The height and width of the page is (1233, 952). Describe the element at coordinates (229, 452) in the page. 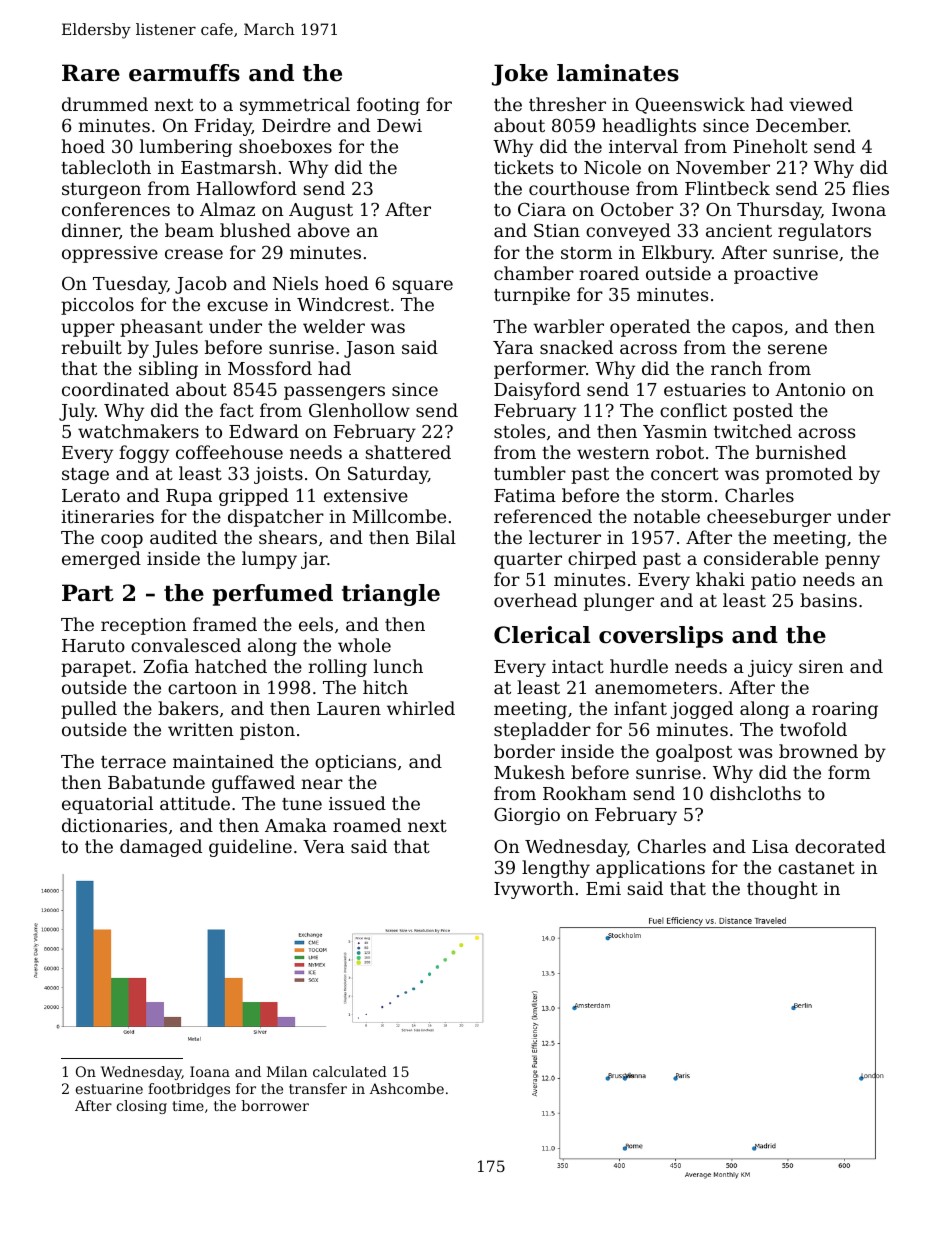

I see `coffeehouse` at that location.
